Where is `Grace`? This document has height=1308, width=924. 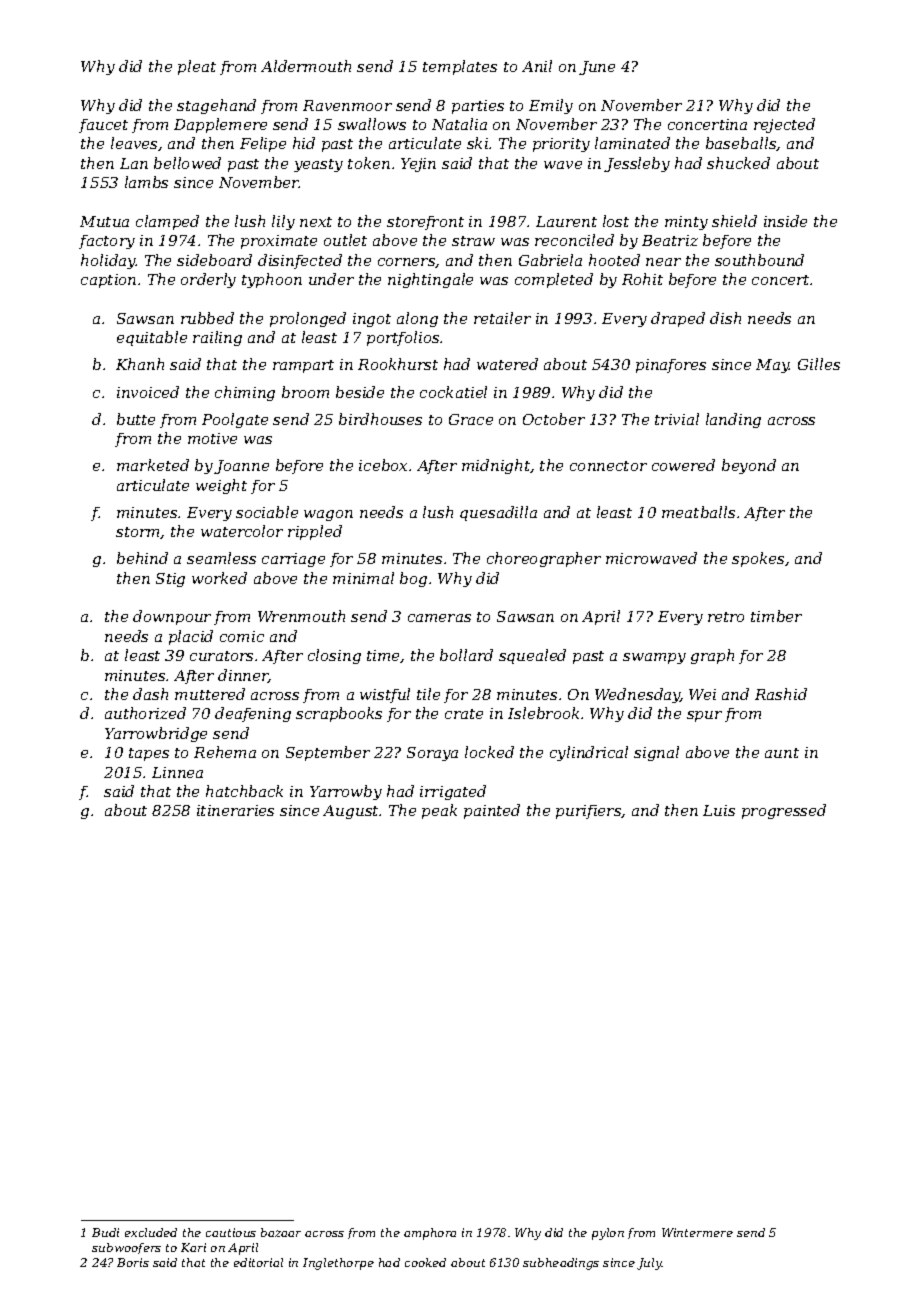
Grace is located at coordinates (471, 419).
